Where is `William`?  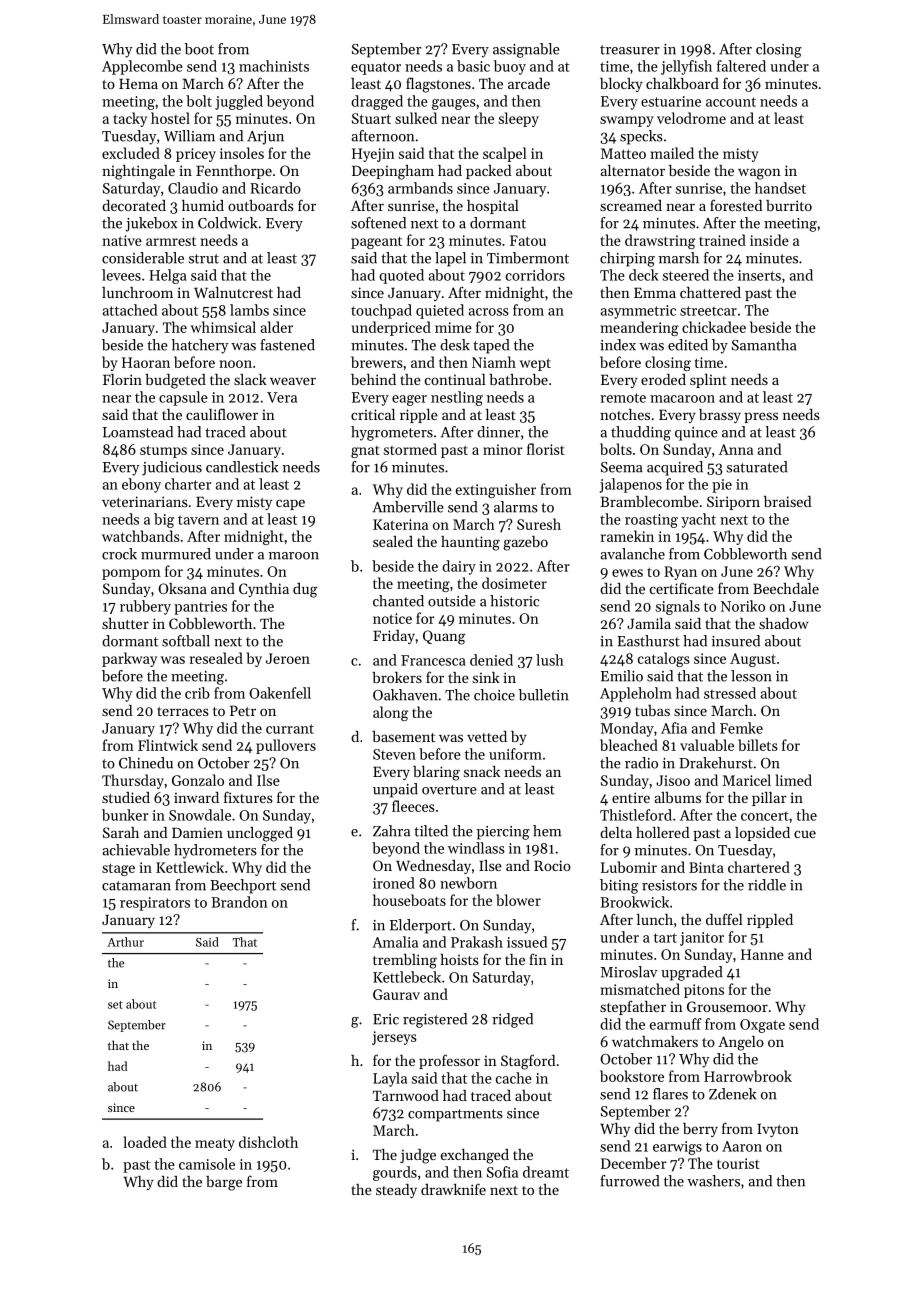 William is located at coordinates (189, 136).
